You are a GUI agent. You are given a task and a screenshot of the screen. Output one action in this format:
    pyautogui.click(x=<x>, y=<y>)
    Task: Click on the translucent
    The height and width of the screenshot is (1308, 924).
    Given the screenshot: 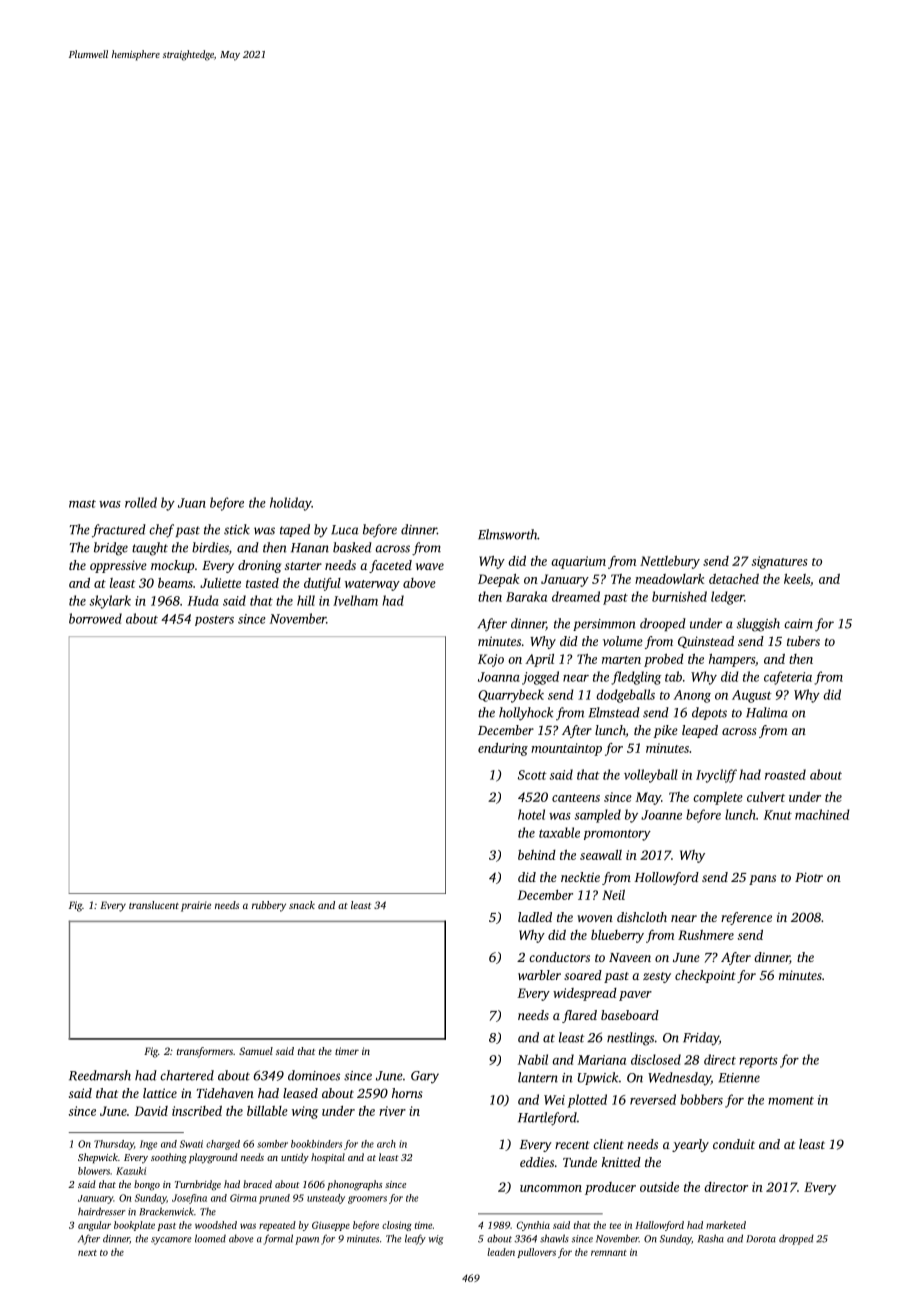 What is the action you would take?
    pyautogui.click(x=154, y=905)
